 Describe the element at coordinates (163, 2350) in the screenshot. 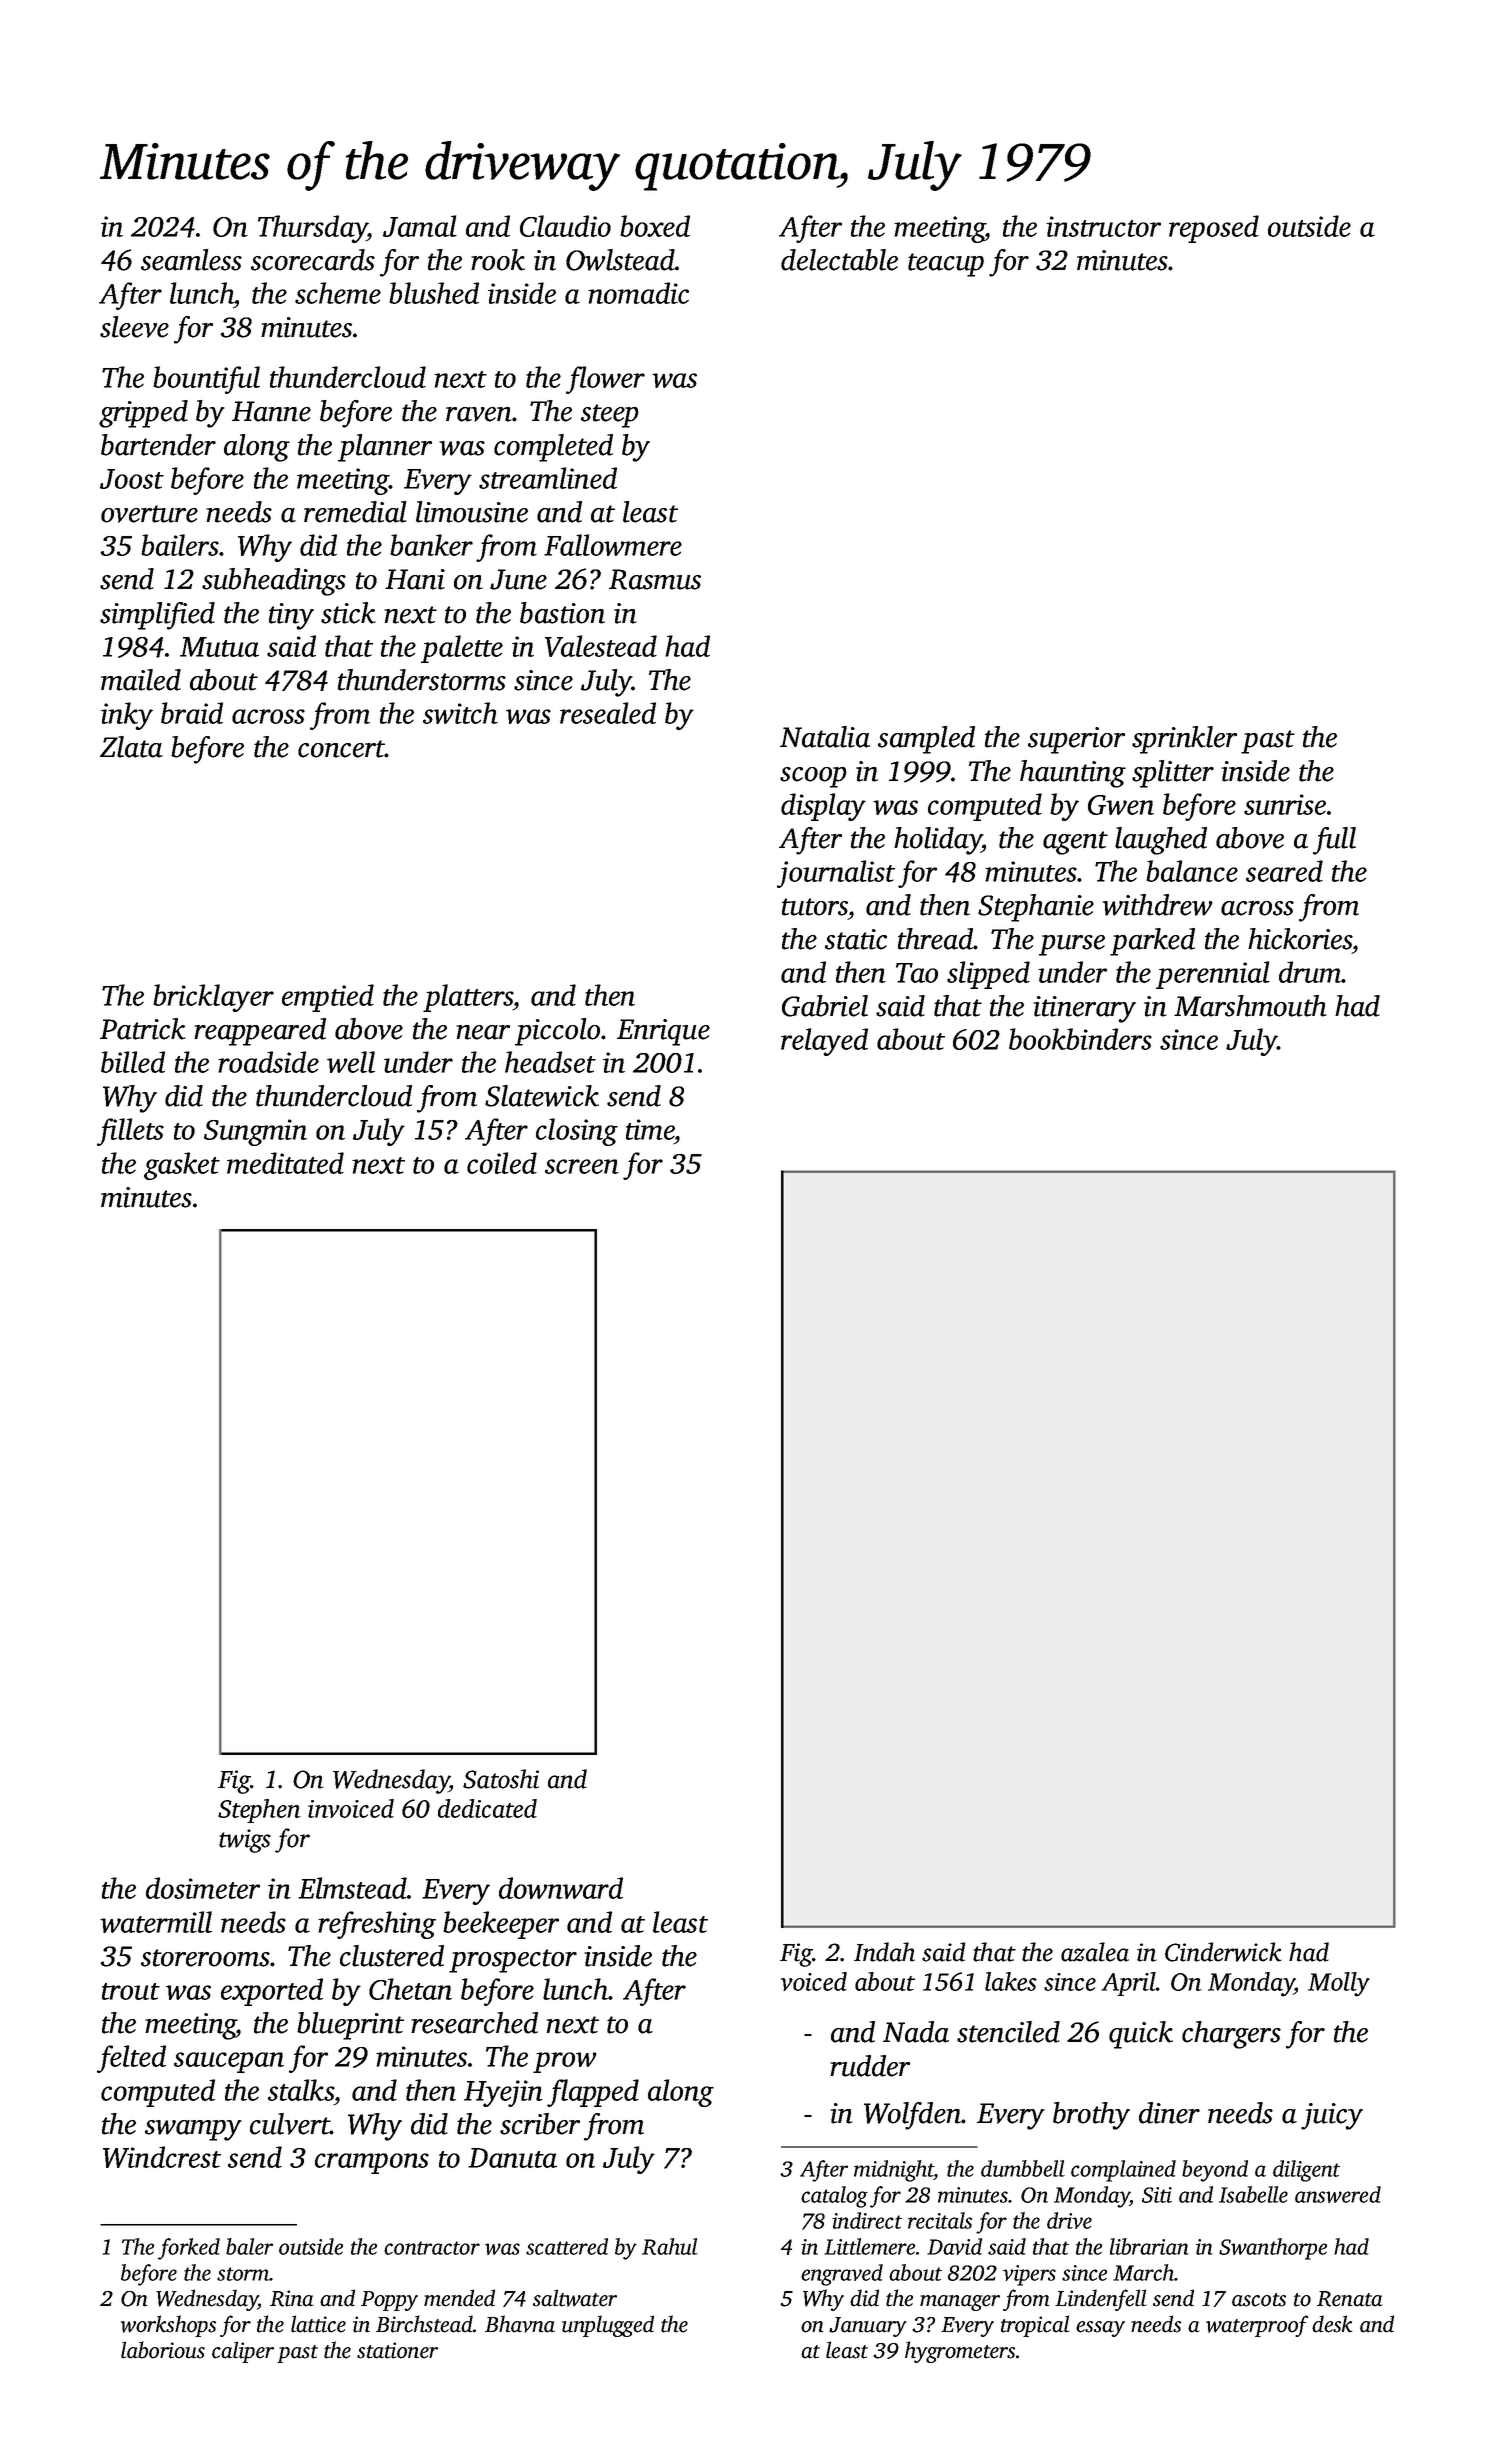

I see `laborious` at that location.
